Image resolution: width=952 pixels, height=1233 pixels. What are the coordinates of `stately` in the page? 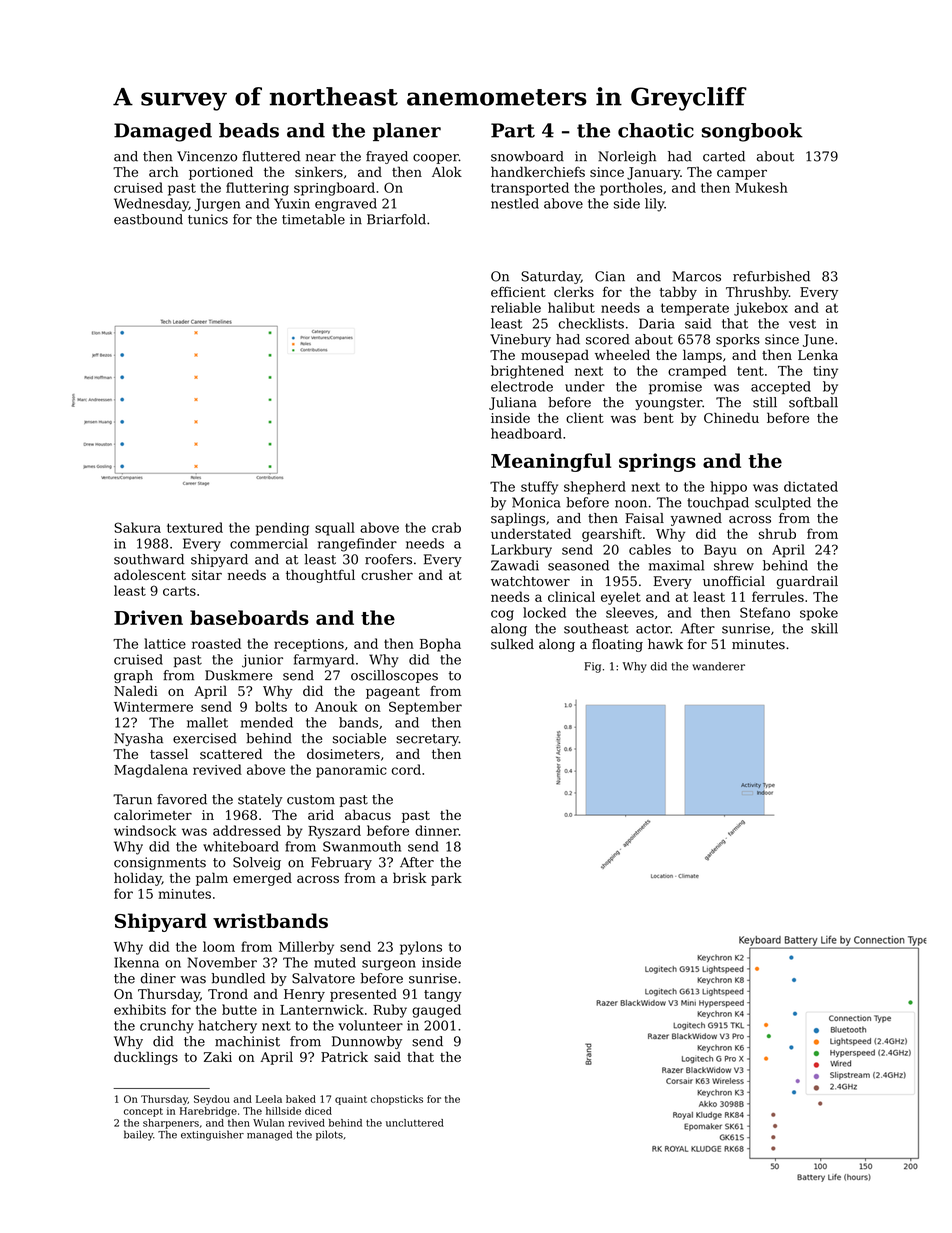 It's located at (260, 800).
